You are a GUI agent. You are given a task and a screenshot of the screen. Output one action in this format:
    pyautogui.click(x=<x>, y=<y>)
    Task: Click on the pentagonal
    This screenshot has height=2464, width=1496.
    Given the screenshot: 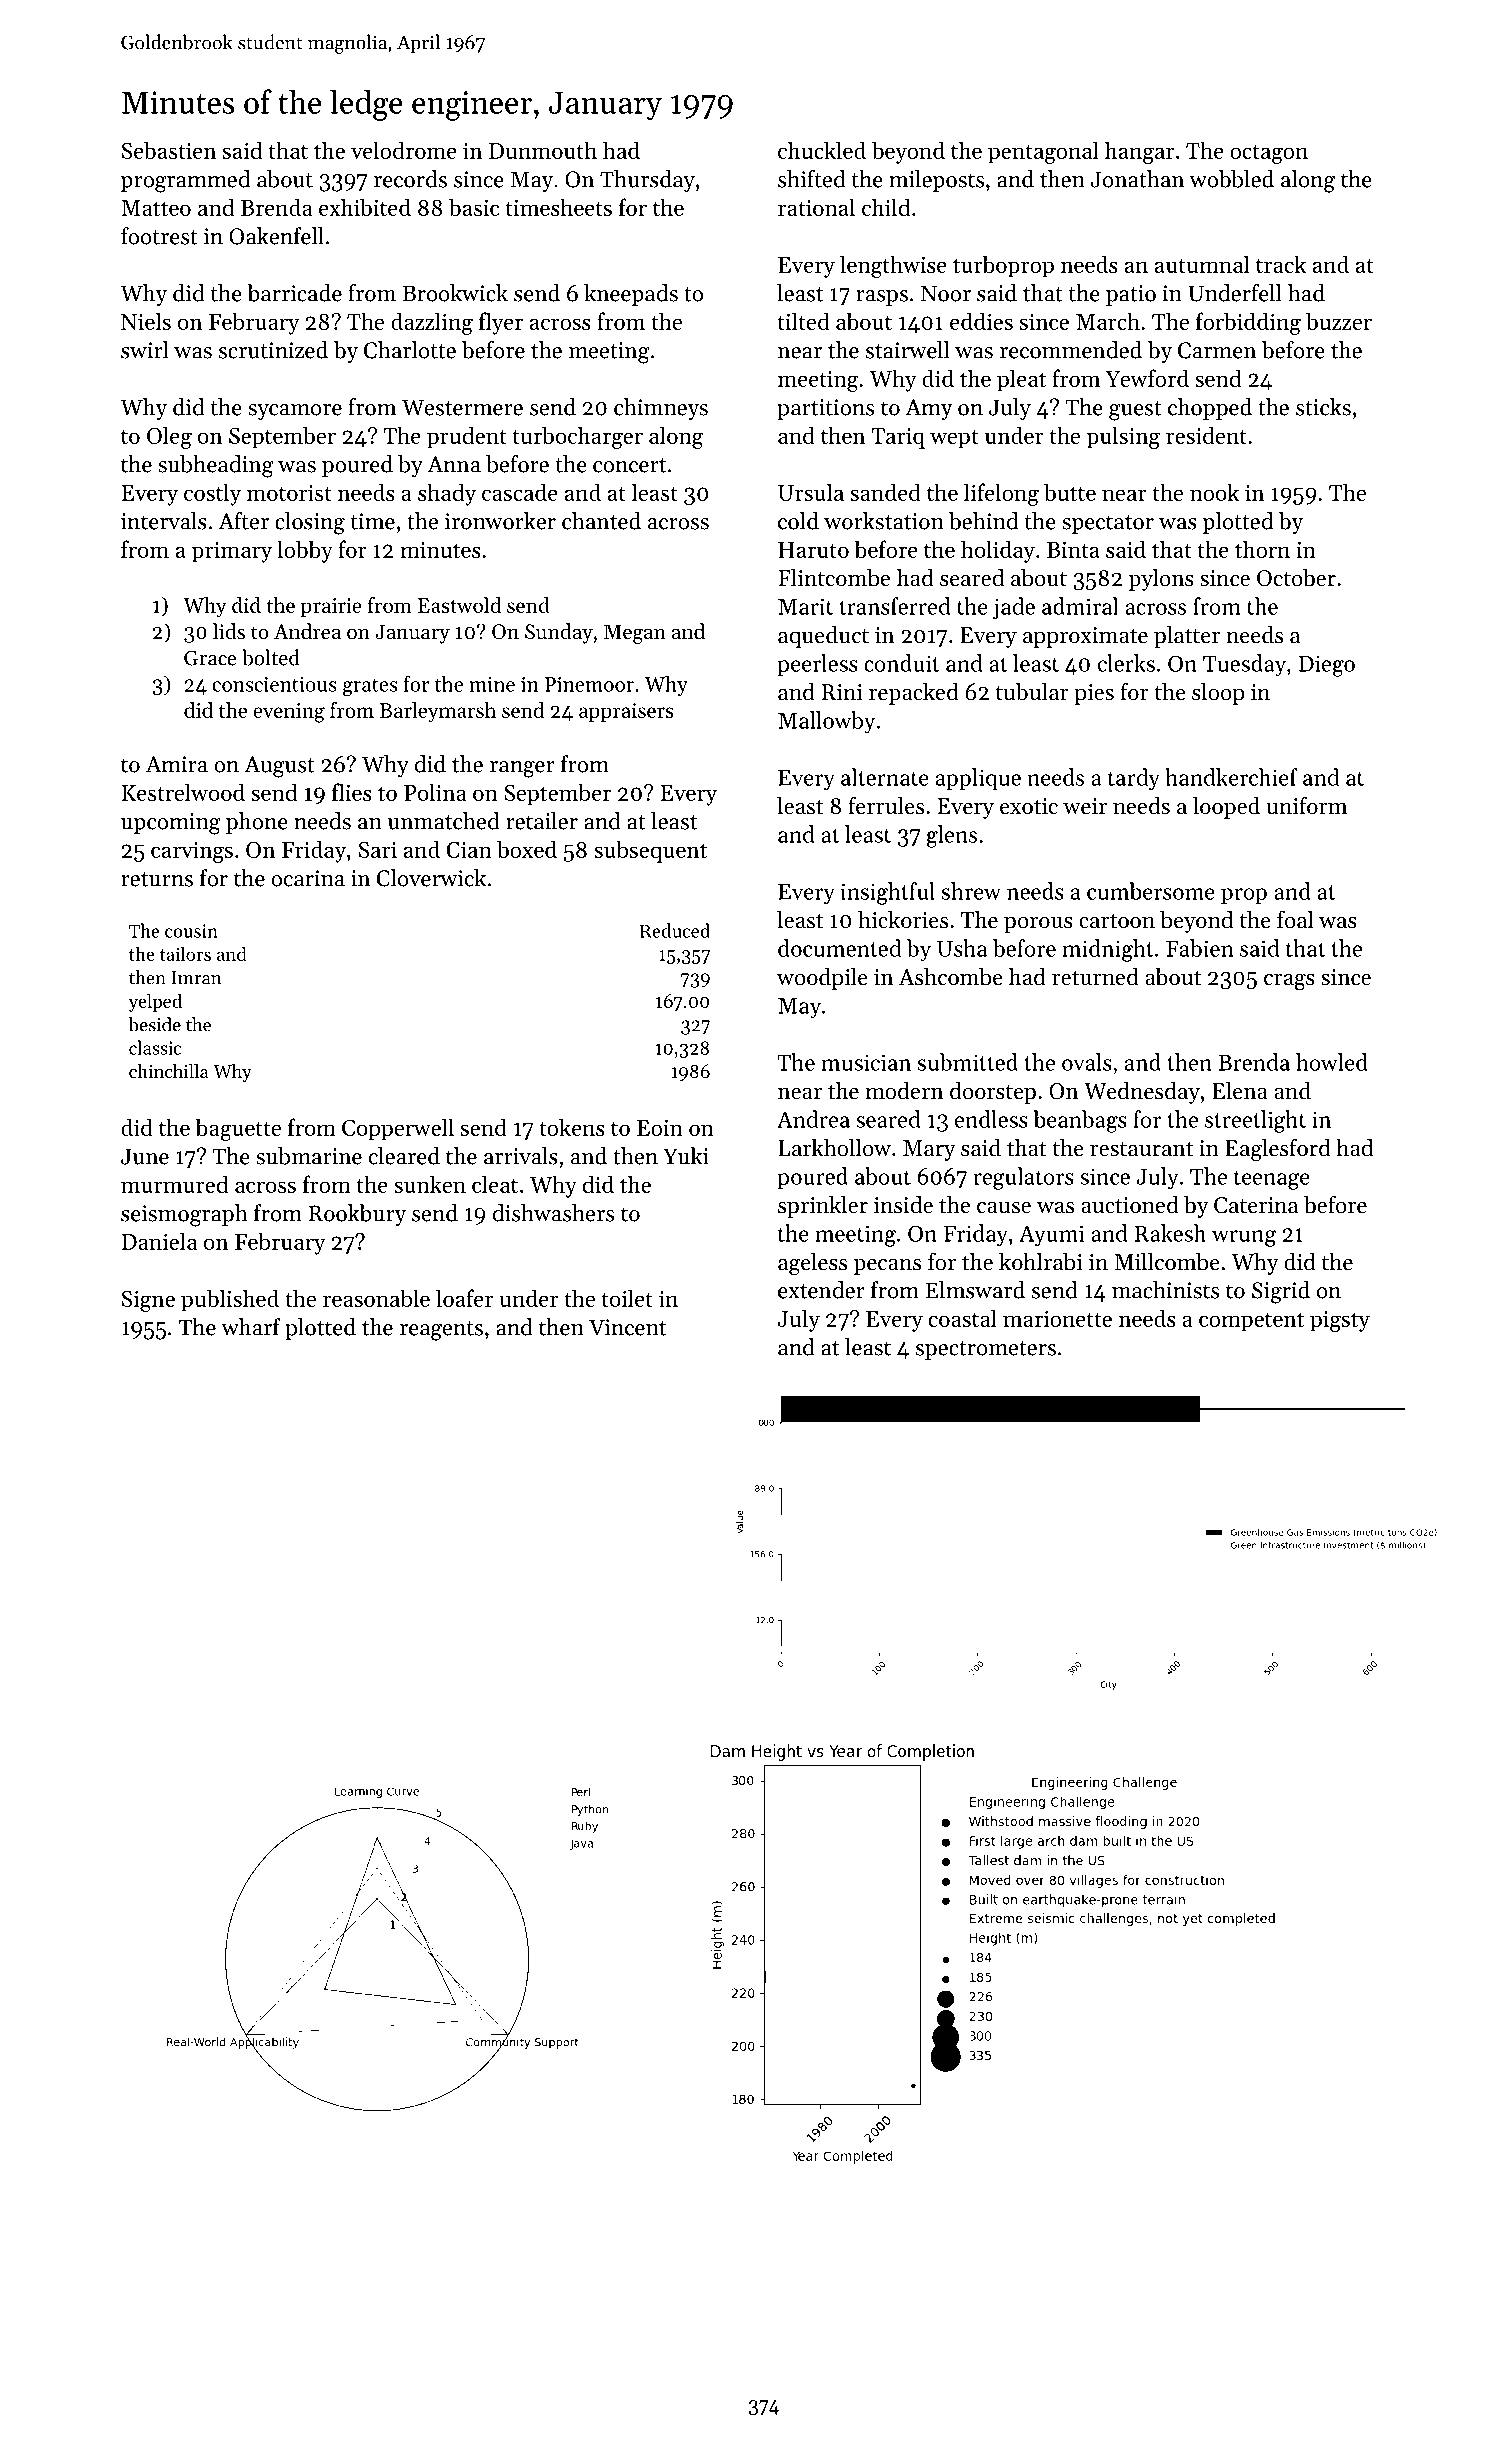 What is the action you would take?
    pyautogui.click(x=1043, y=152)
